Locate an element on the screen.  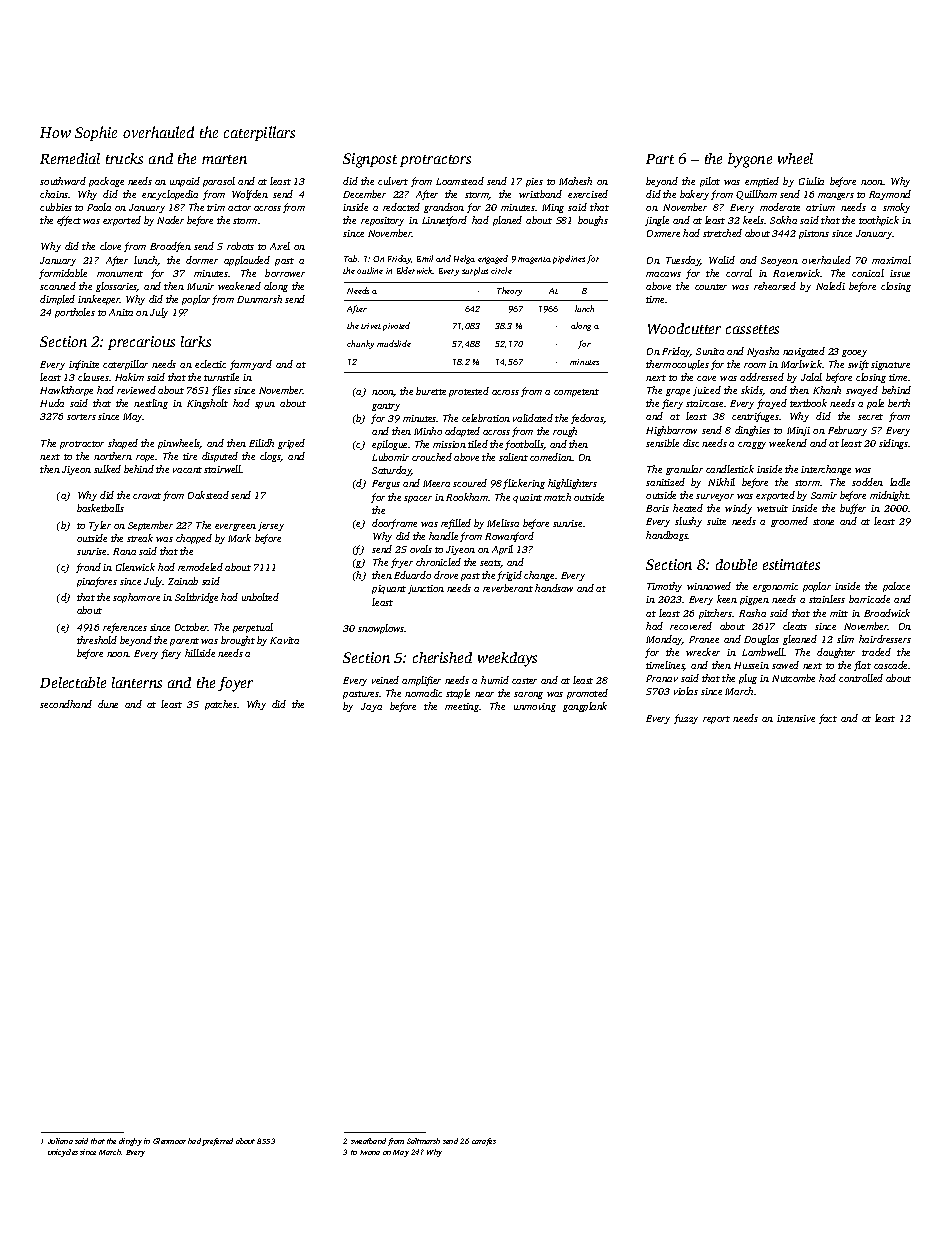
exercised is located at coordinates (588, 194).
